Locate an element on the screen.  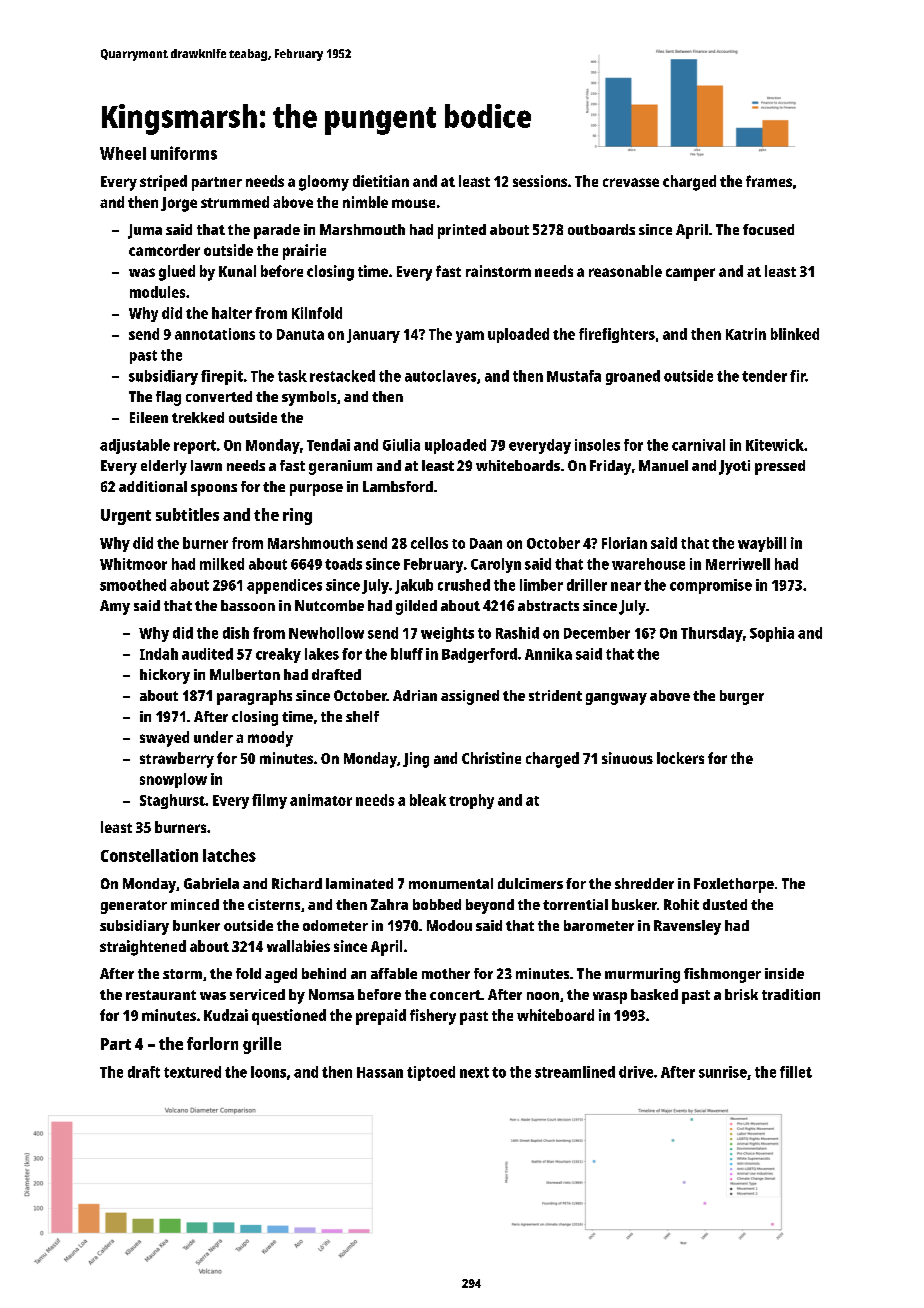
filmy is located at coordinates (269, 801).
